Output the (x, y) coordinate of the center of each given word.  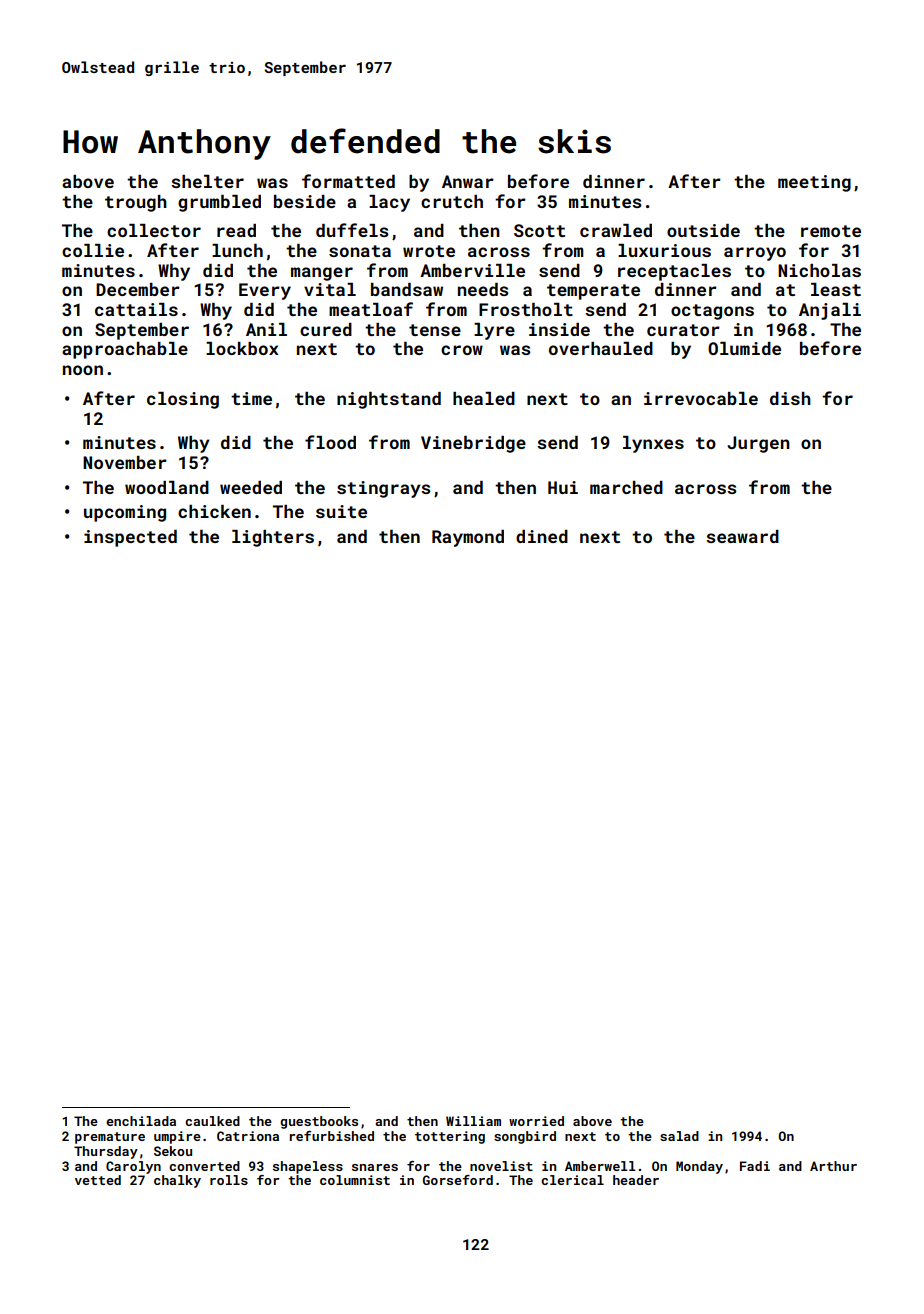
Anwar (468, 181)
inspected (130, 538)
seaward (742, 536)
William (473, 1121)
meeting (814, 183)
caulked (212, 1121)
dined (542, 536)
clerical (572, 1180)
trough (136, 203)
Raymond (468, 538)
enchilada (141, 1121)
